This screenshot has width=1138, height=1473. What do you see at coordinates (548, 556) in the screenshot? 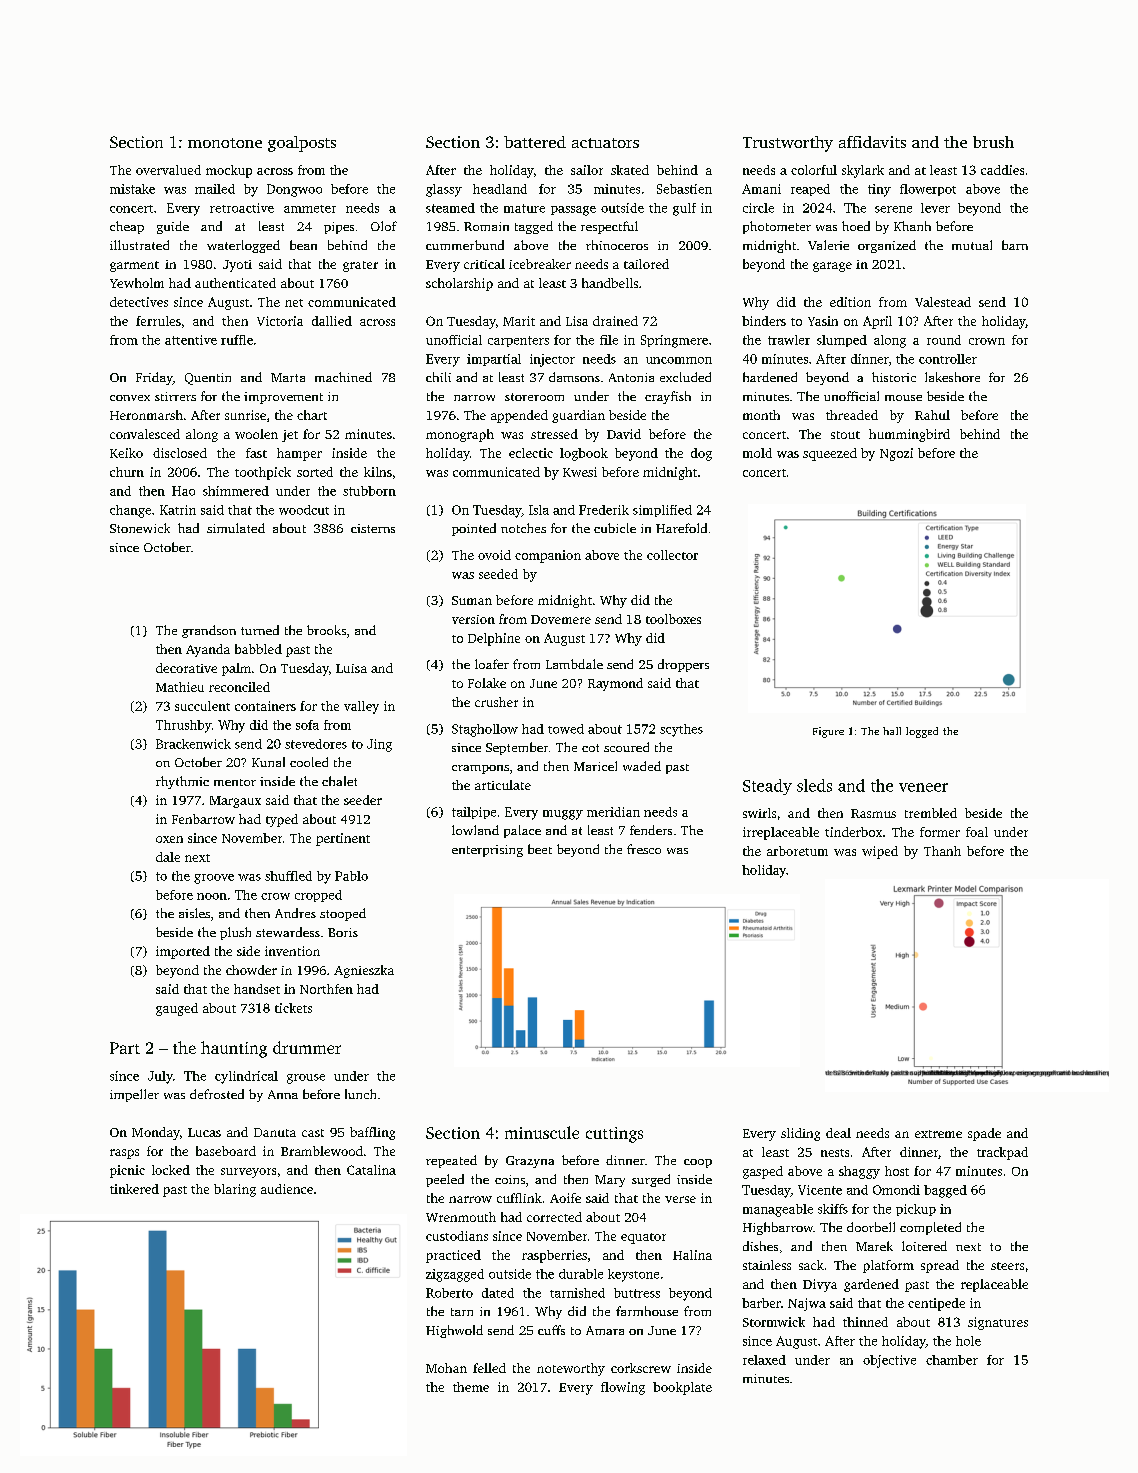
I see `companion` at bounding box center [548, 556].
